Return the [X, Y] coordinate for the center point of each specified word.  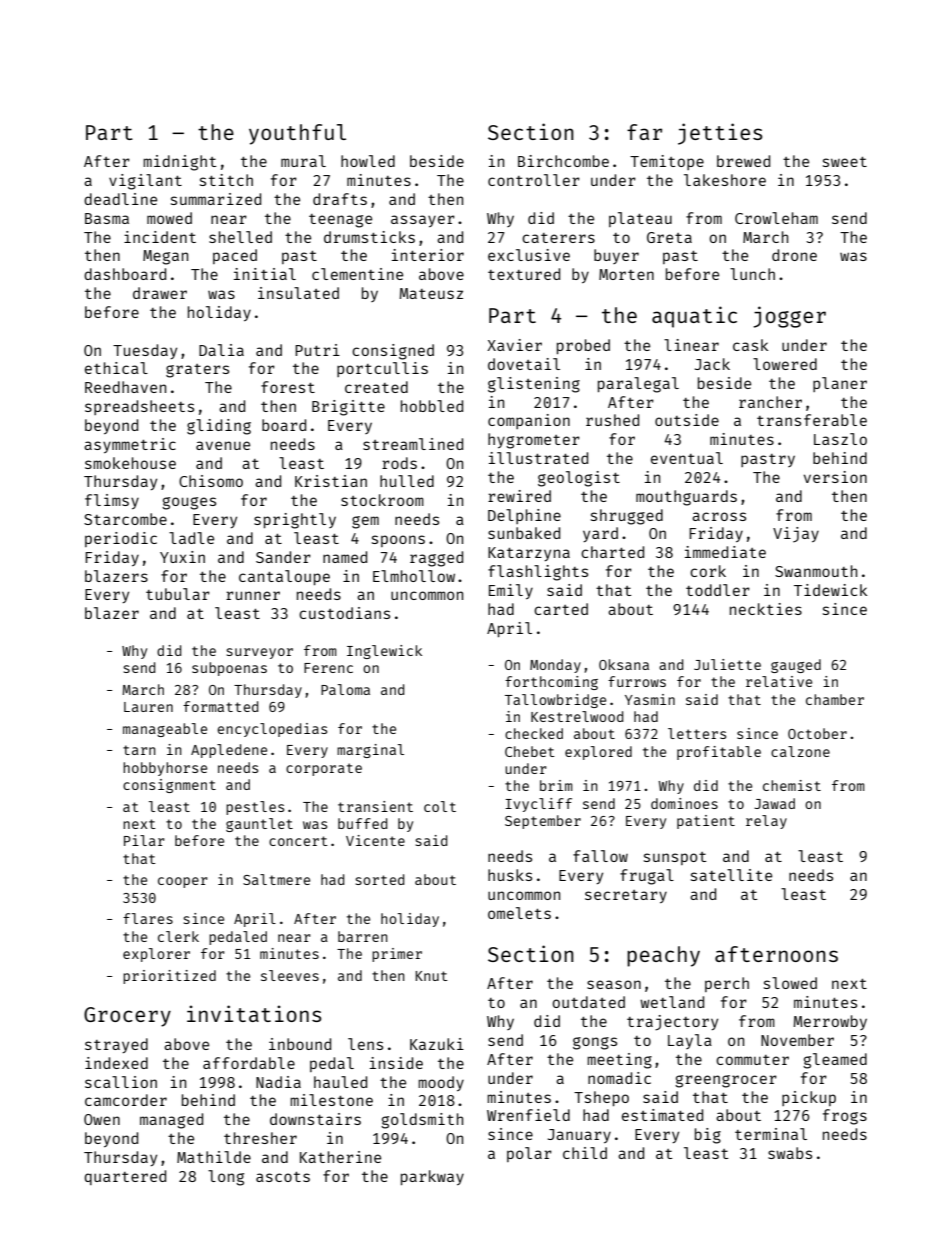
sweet [845, 162]
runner [253, 595]
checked [534, 733]
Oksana [624, 664]
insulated [298, 293]
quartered [125, 1177]
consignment [169, 786]
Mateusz [431, 293]
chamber [835, 699]
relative [779, 681]
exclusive [529, 255]
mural [303, 161]
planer [840, 384]
